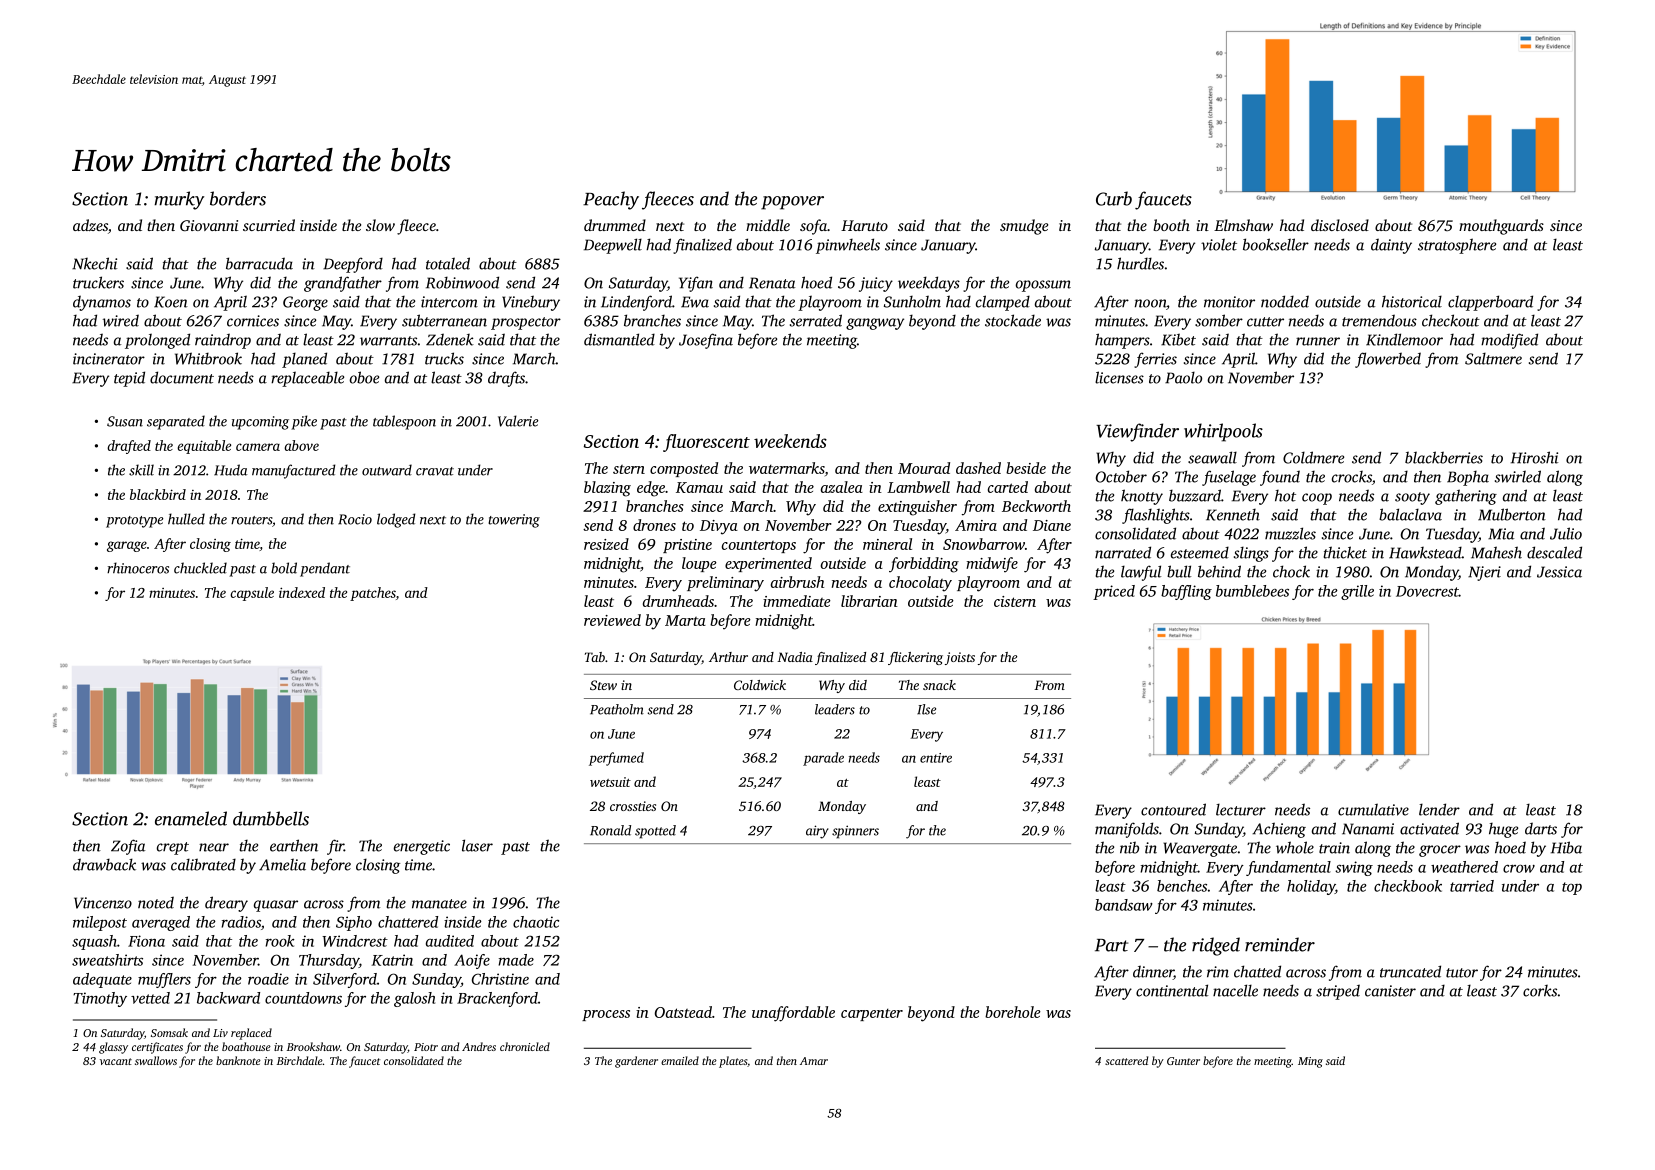 This image has width=1655, height=1170. I want to click on parade, so click(823, 759).
